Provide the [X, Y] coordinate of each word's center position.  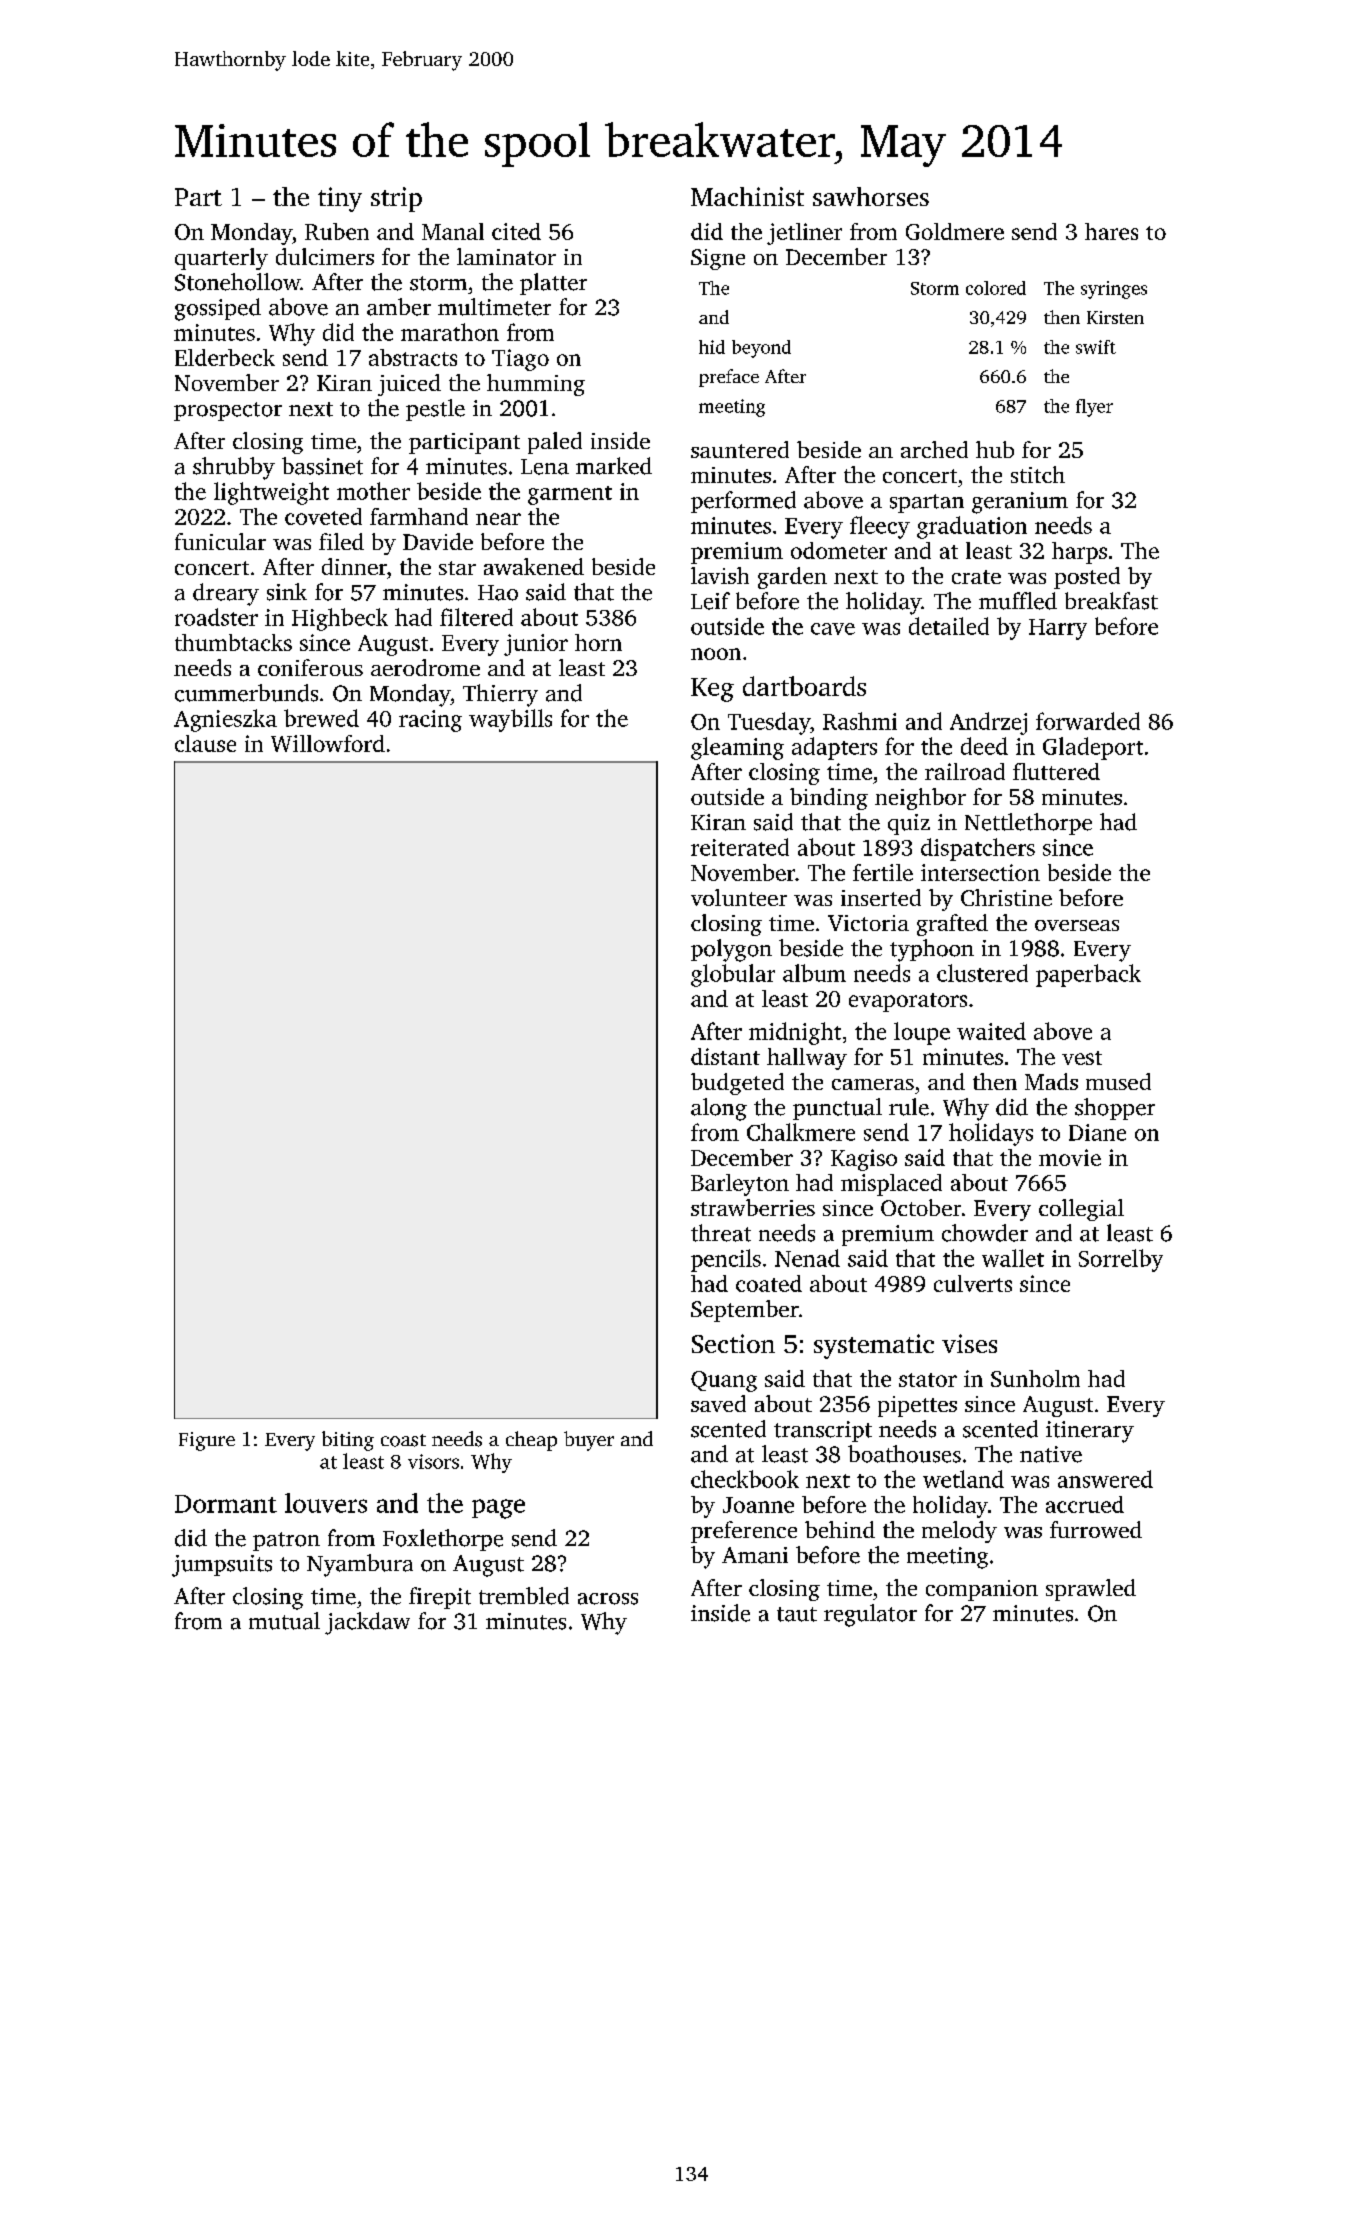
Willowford [328, 743]
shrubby [234, 468]
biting [348, 1441]
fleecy [880, 527]
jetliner [804, 234]
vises [969, 1343]
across [608, 1599]
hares [1111, 231]
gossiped [218, 309]
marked [614, 466]
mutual [284, 1621]
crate [976, 577]
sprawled [1091, 1590]
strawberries [753, 1207]
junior [536, 645]
